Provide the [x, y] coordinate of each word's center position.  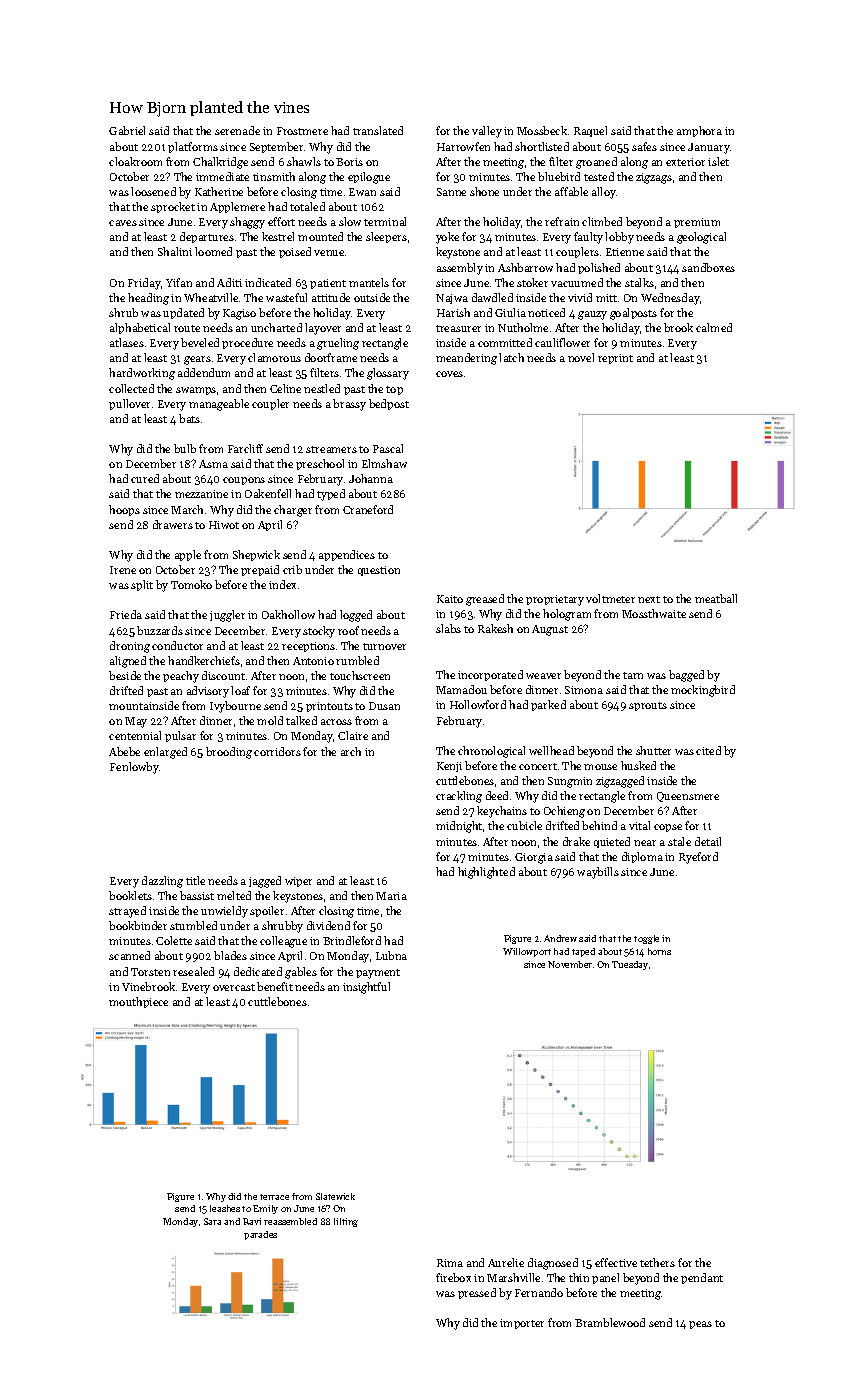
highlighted [486, 873]
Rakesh [495, 628]
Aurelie [506, 1262]
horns [659, 951]
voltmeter [610, 598]
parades [260, 1235]
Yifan [179, 282]
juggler [227, 616]
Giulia [510, 312]
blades [230, 955]
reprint [615, 359]
